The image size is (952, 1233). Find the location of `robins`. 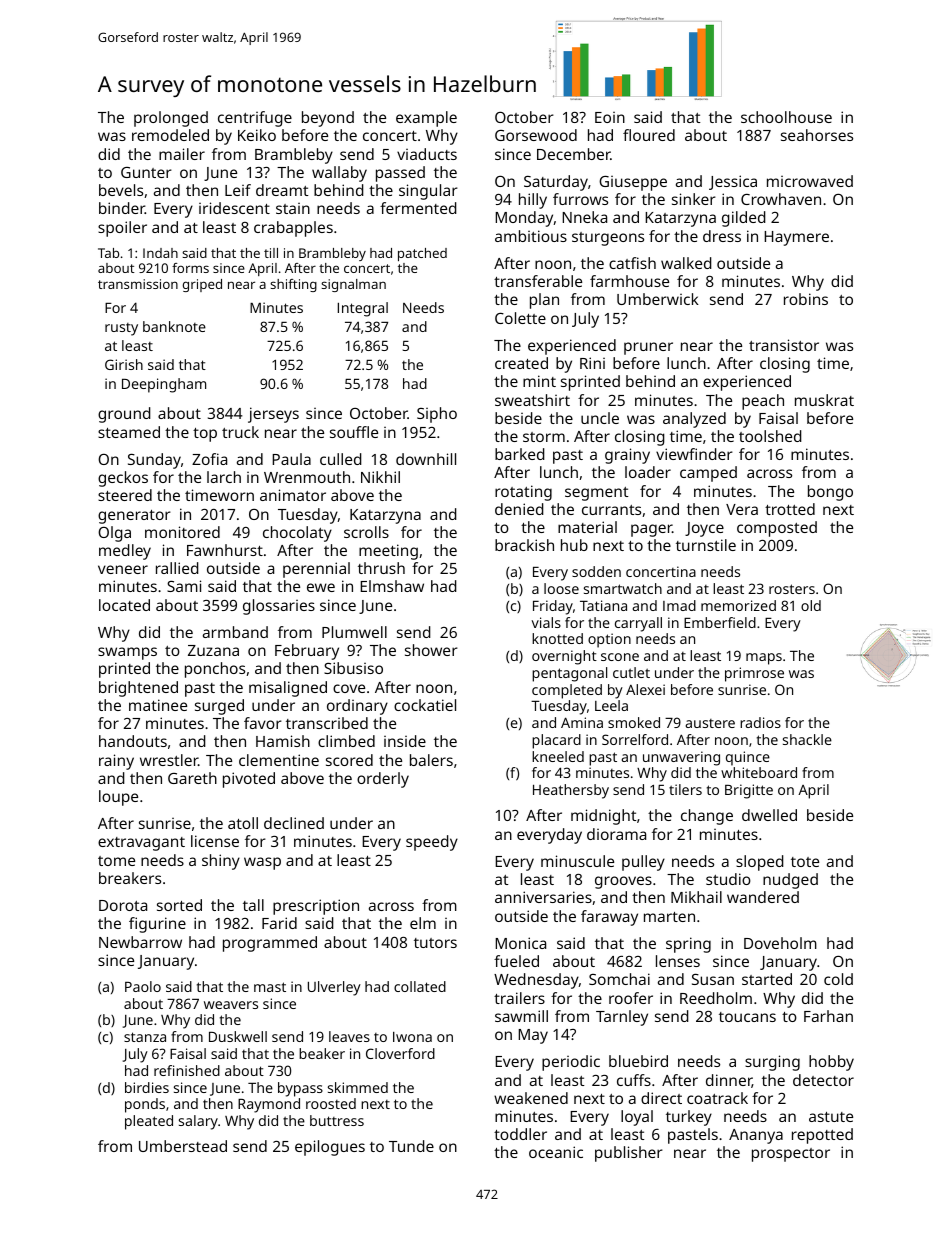

robins is located at coordinates (806, 299).
